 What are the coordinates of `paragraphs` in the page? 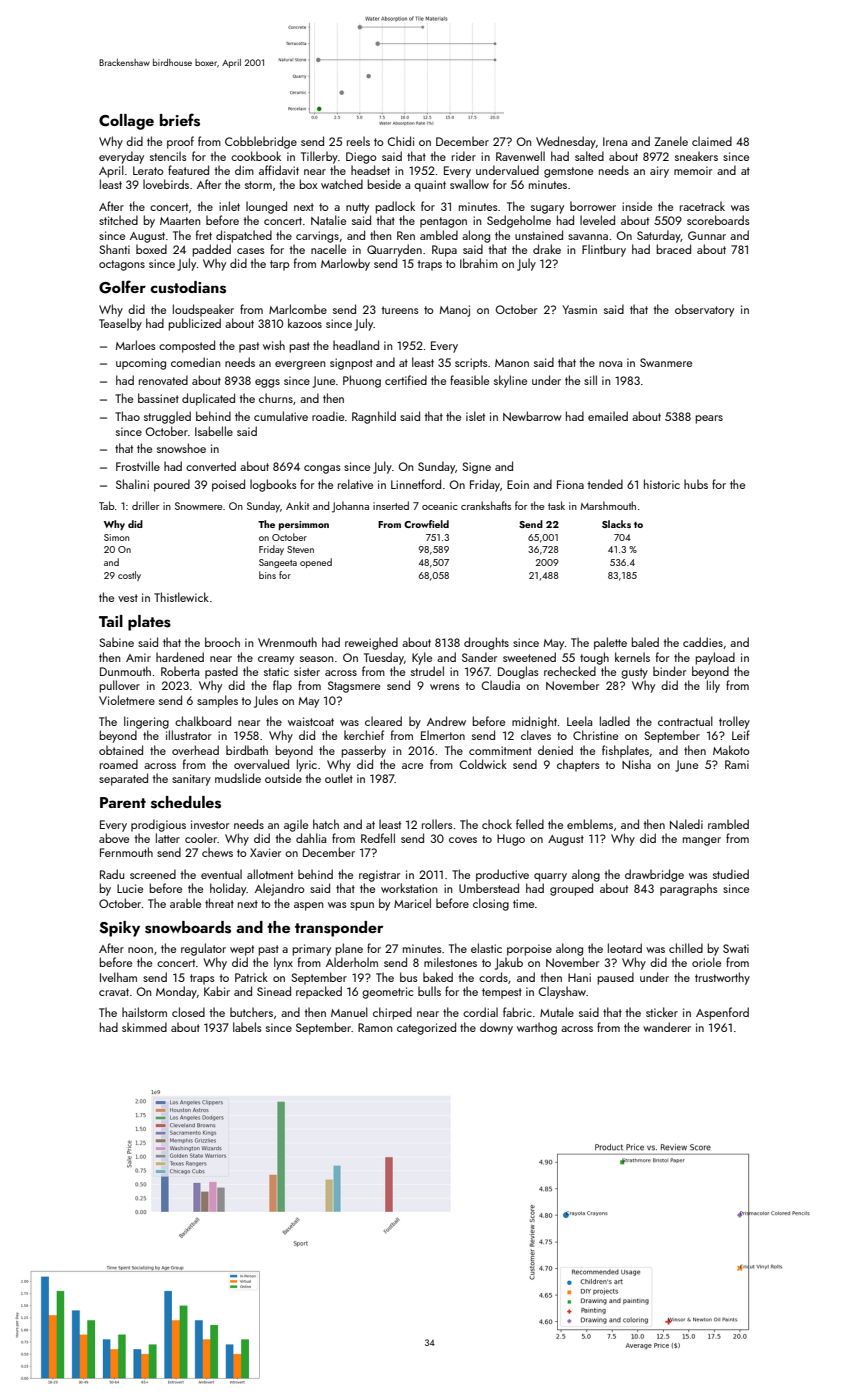 It's located at (689, 889).
